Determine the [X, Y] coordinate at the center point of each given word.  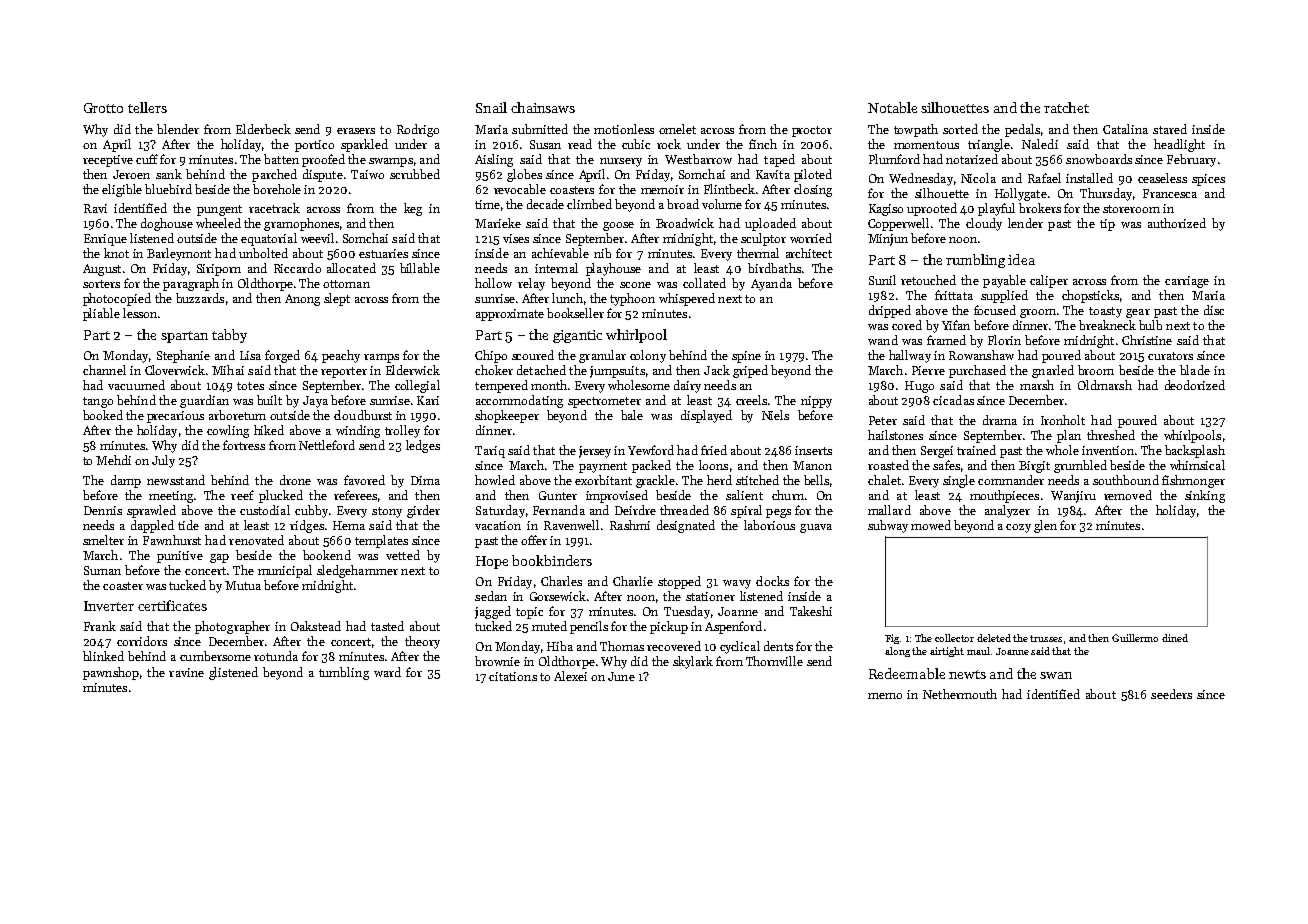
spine [746, 357]
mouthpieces [1004, 496]
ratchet [1066, 107]
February [1191, 160]
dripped [890, 311]
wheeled [218, 223]
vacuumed [136, 385]
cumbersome [215, 656]
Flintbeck [729, 189]
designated [686, 526]
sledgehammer [357, 571]
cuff [147, 159]
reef [242, 495]
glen [1045, 526]
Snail [491, 107]
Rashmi [630, 525]
